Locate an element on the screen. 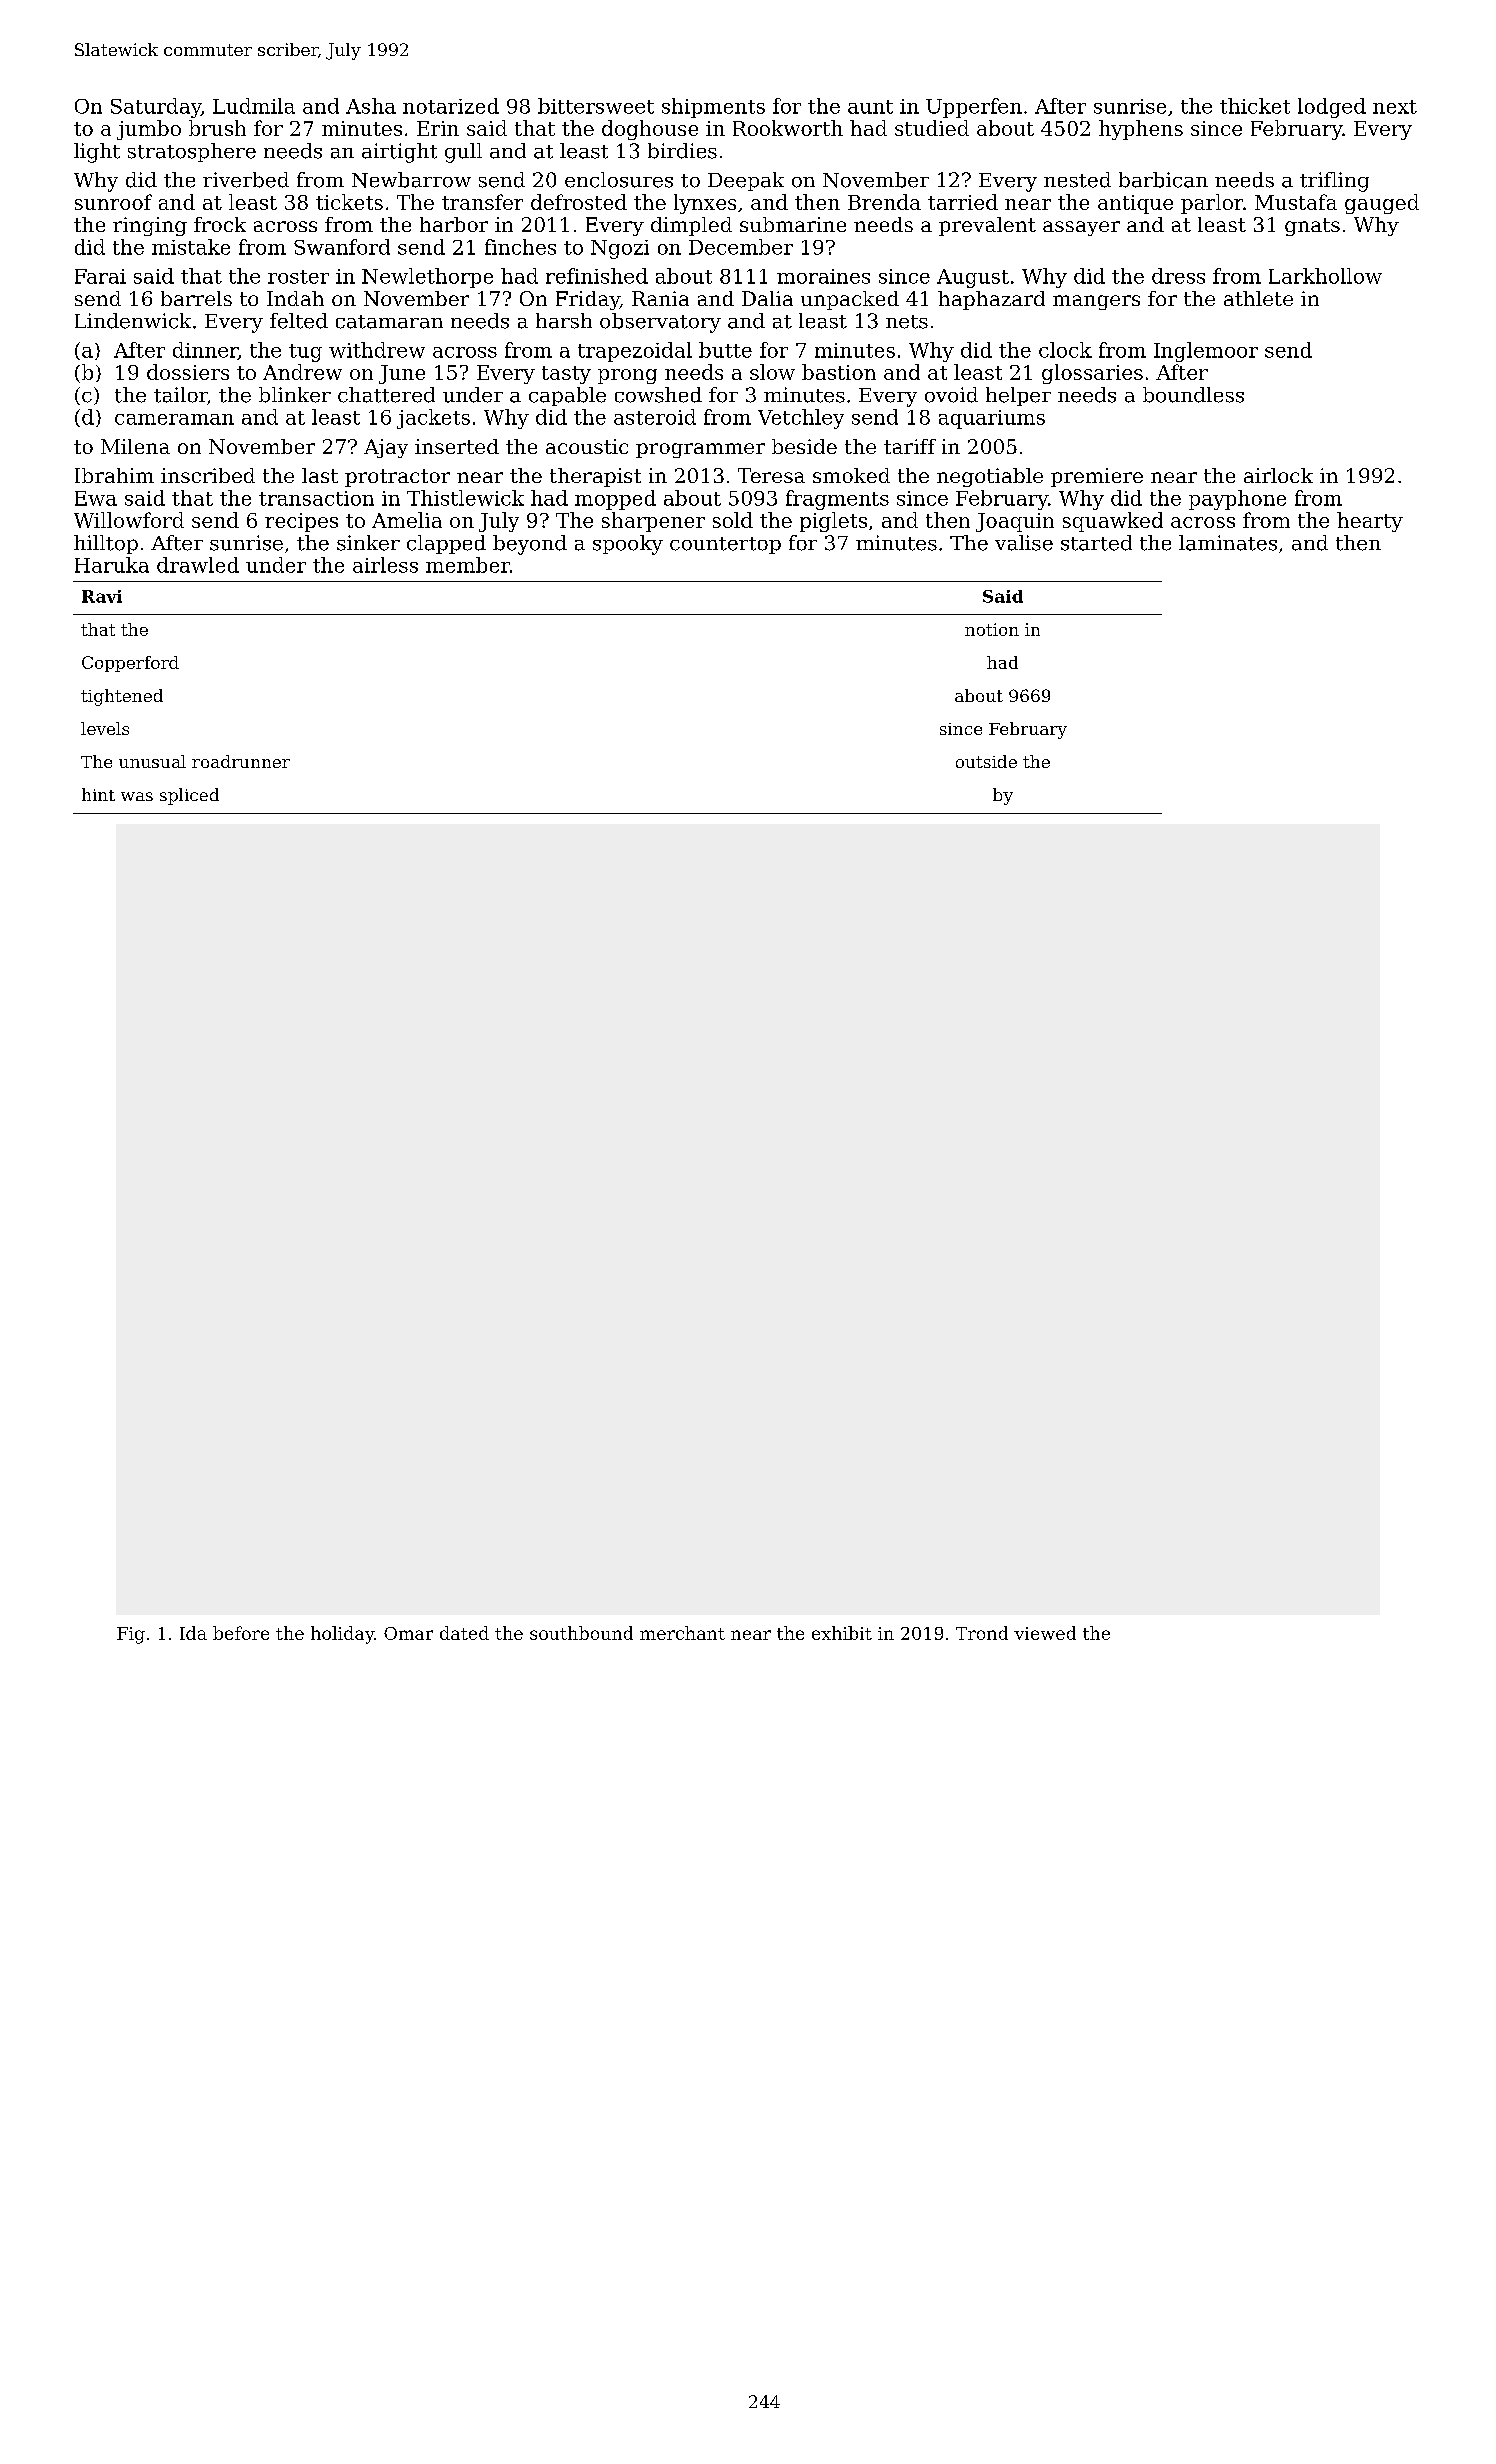 This screenshot has height=2464, width=1496. unpacked is located at coordinates (850, 300).
